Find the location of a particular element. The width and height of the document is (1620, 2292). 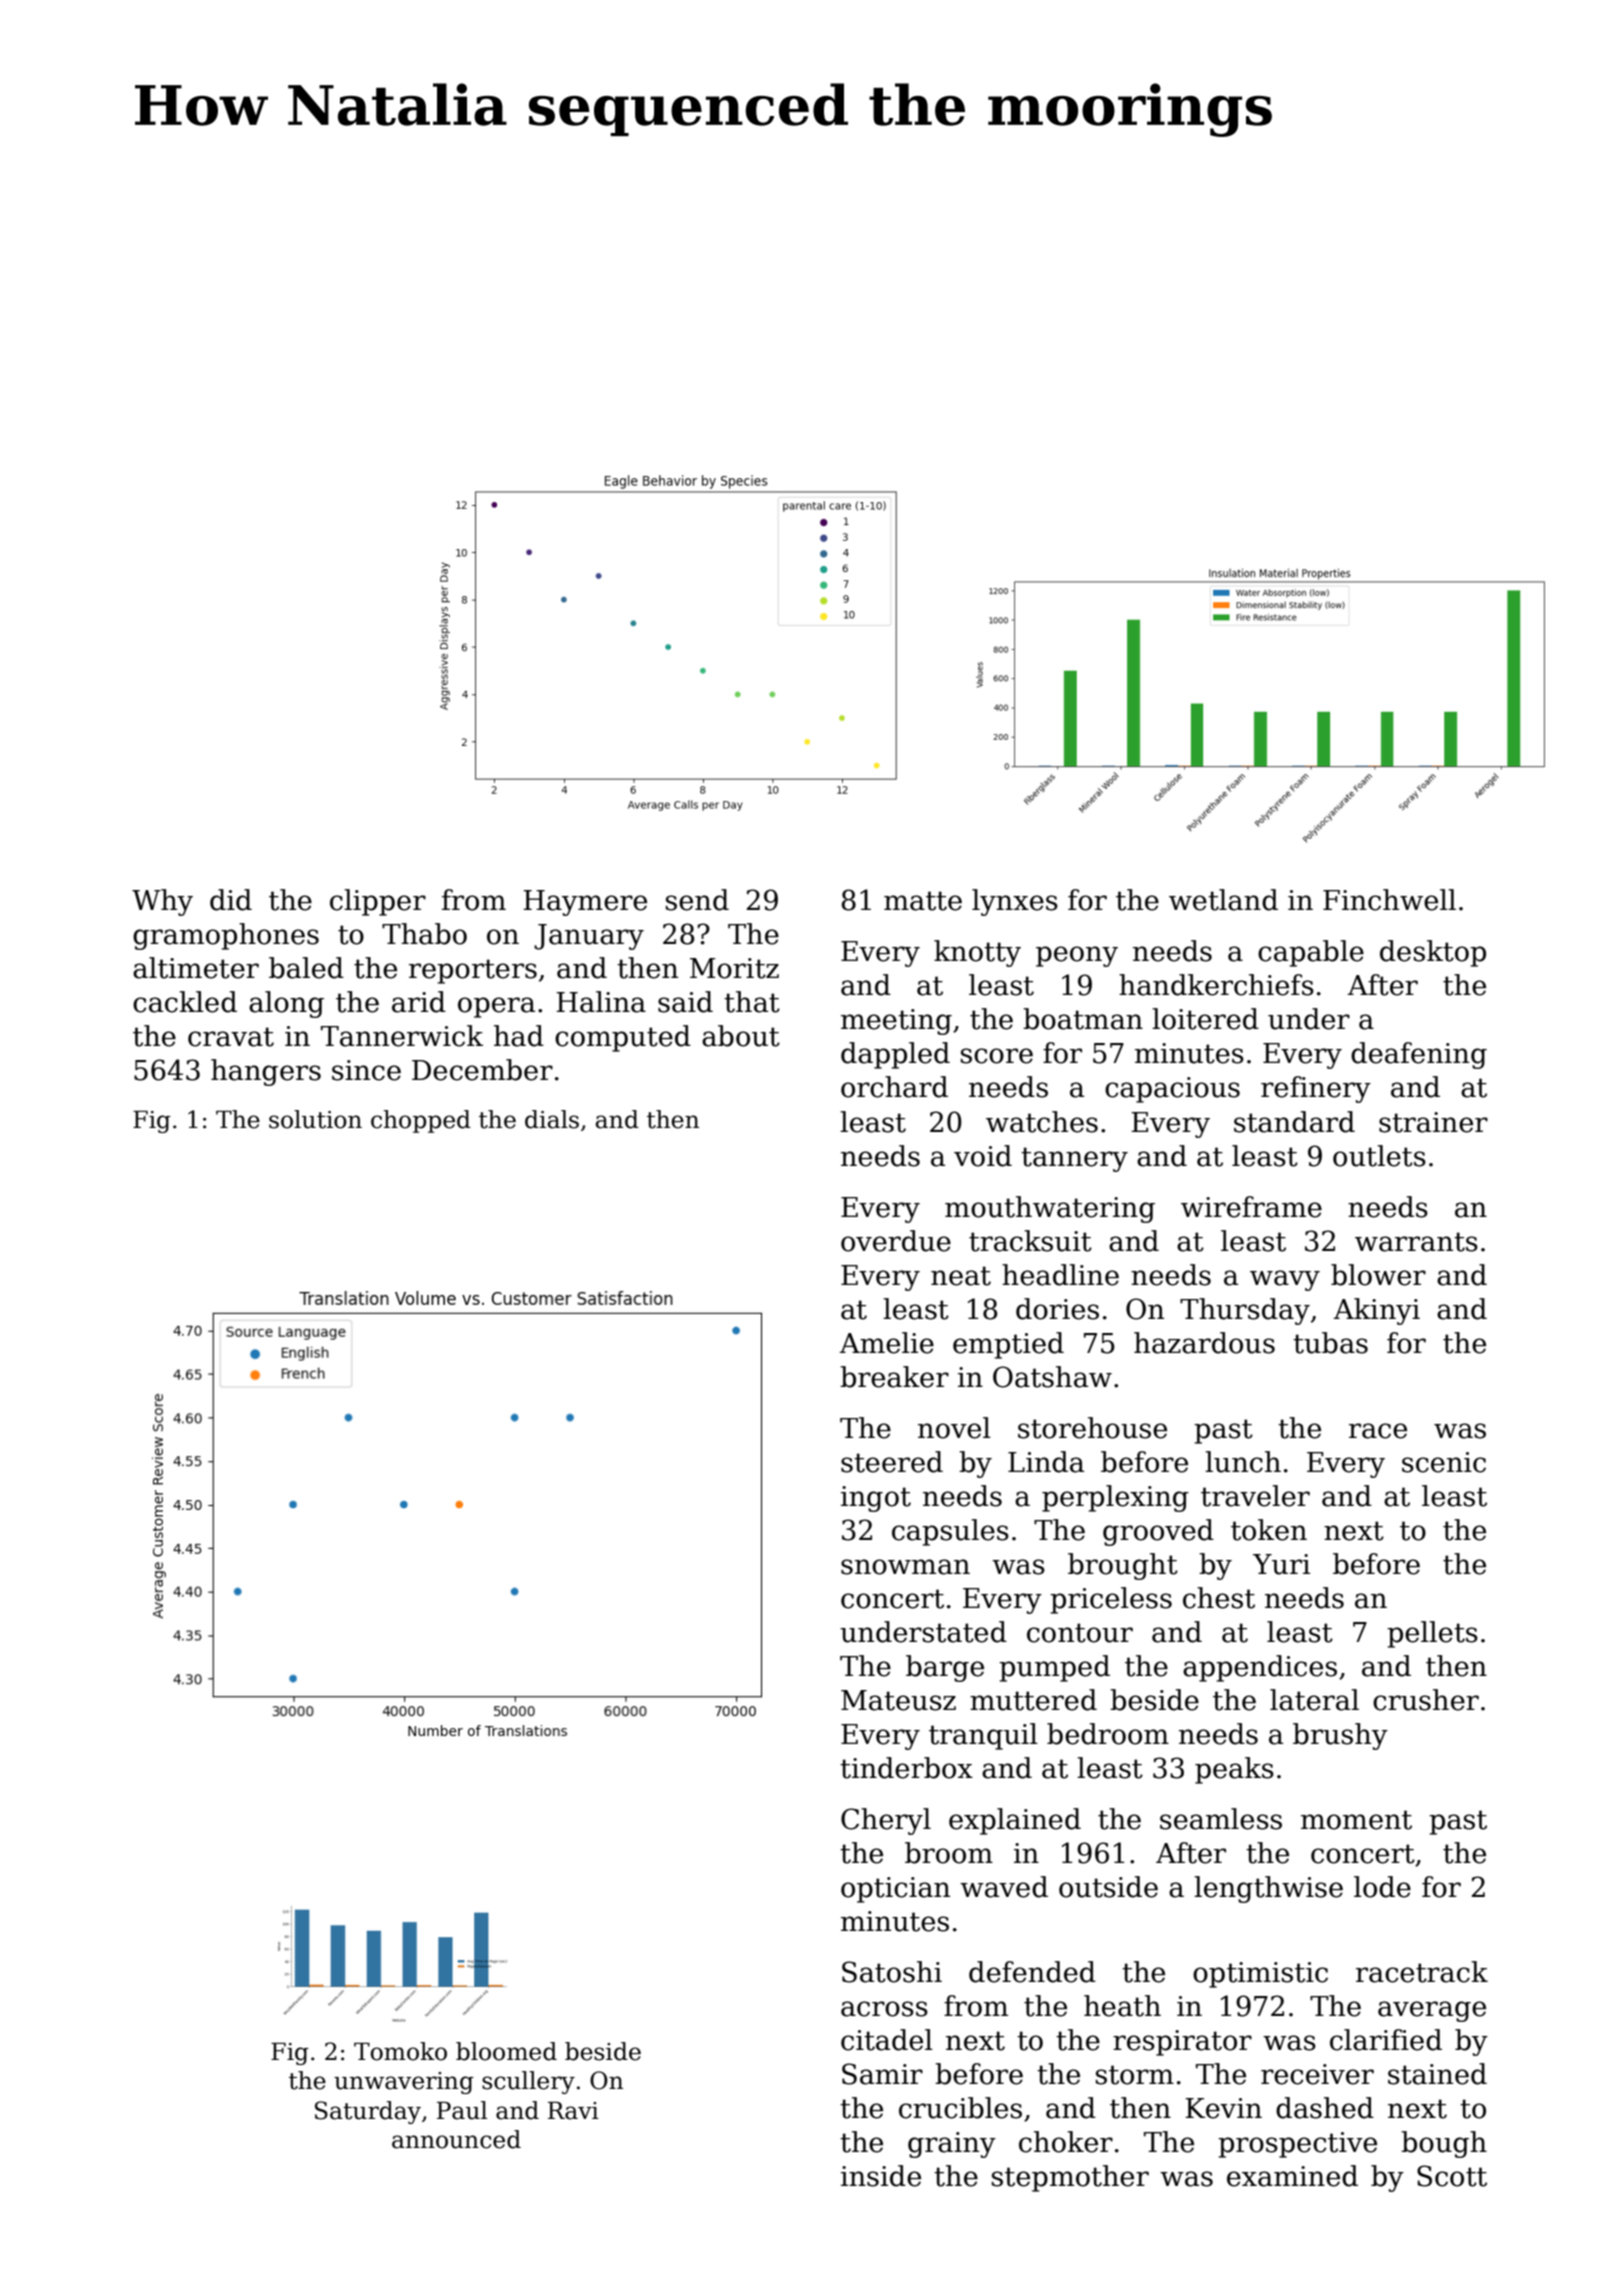

send is located at coordinates (697, 900).
